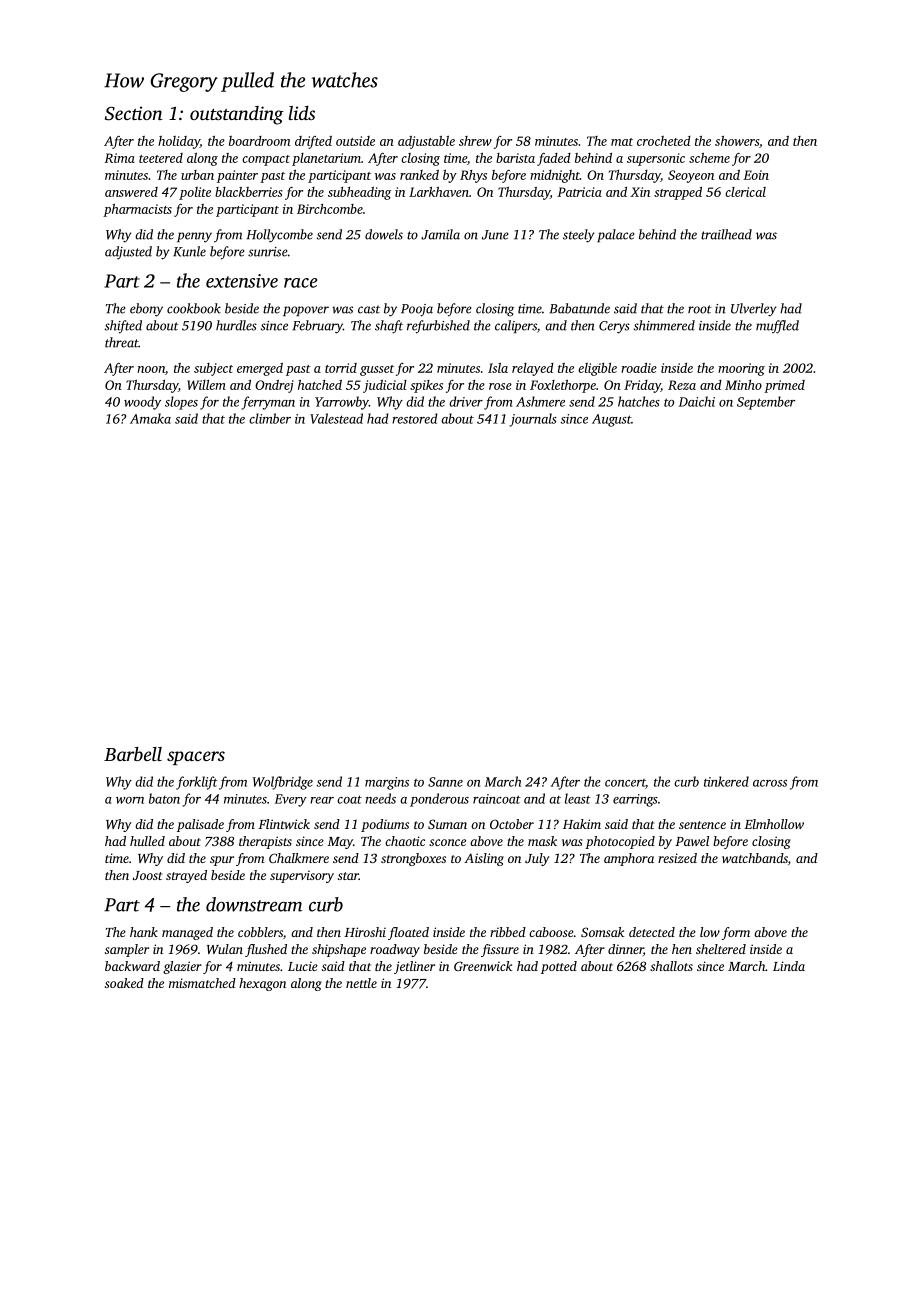 The image size is (924, 1308). What do you see at coordinates (726, 234) in the image?
I see `trailhead` at bounding box center [726, 234].
